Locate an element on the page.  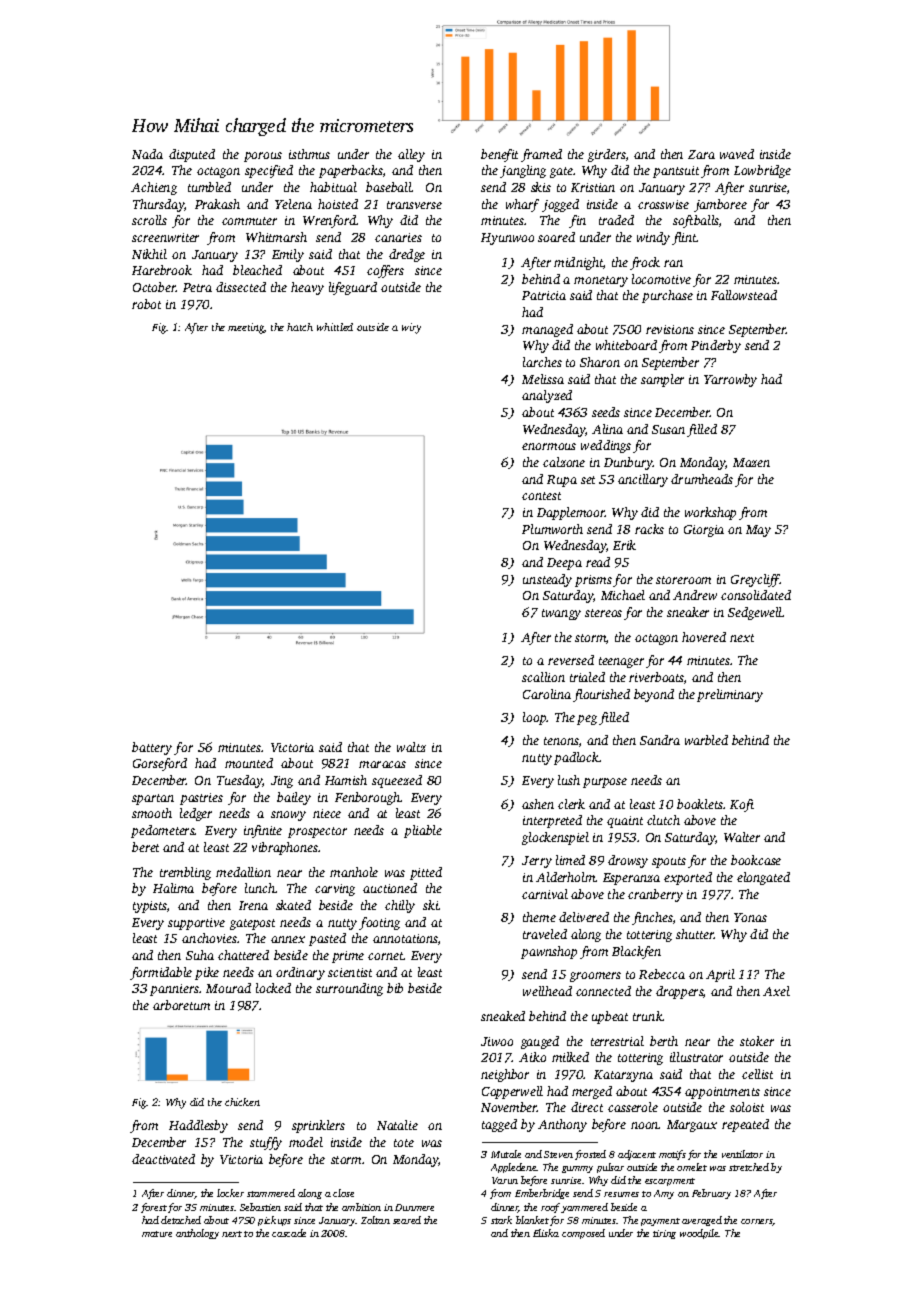
pickups is located at coordinates (274, 1221).
